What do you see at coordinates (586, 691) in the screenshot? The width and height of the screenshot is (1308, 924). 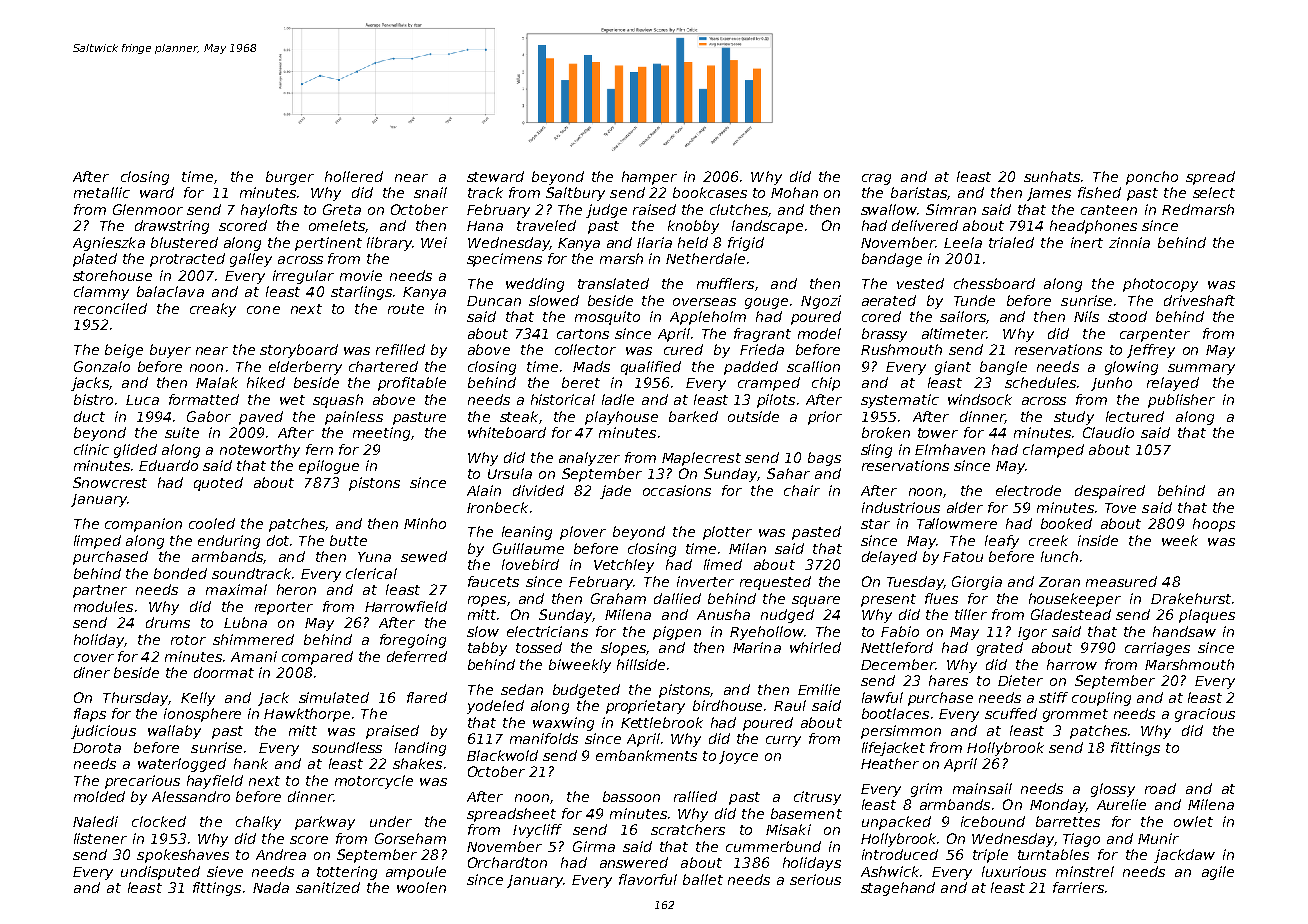 I see `budgeted` at bounding box center [586, 691].
